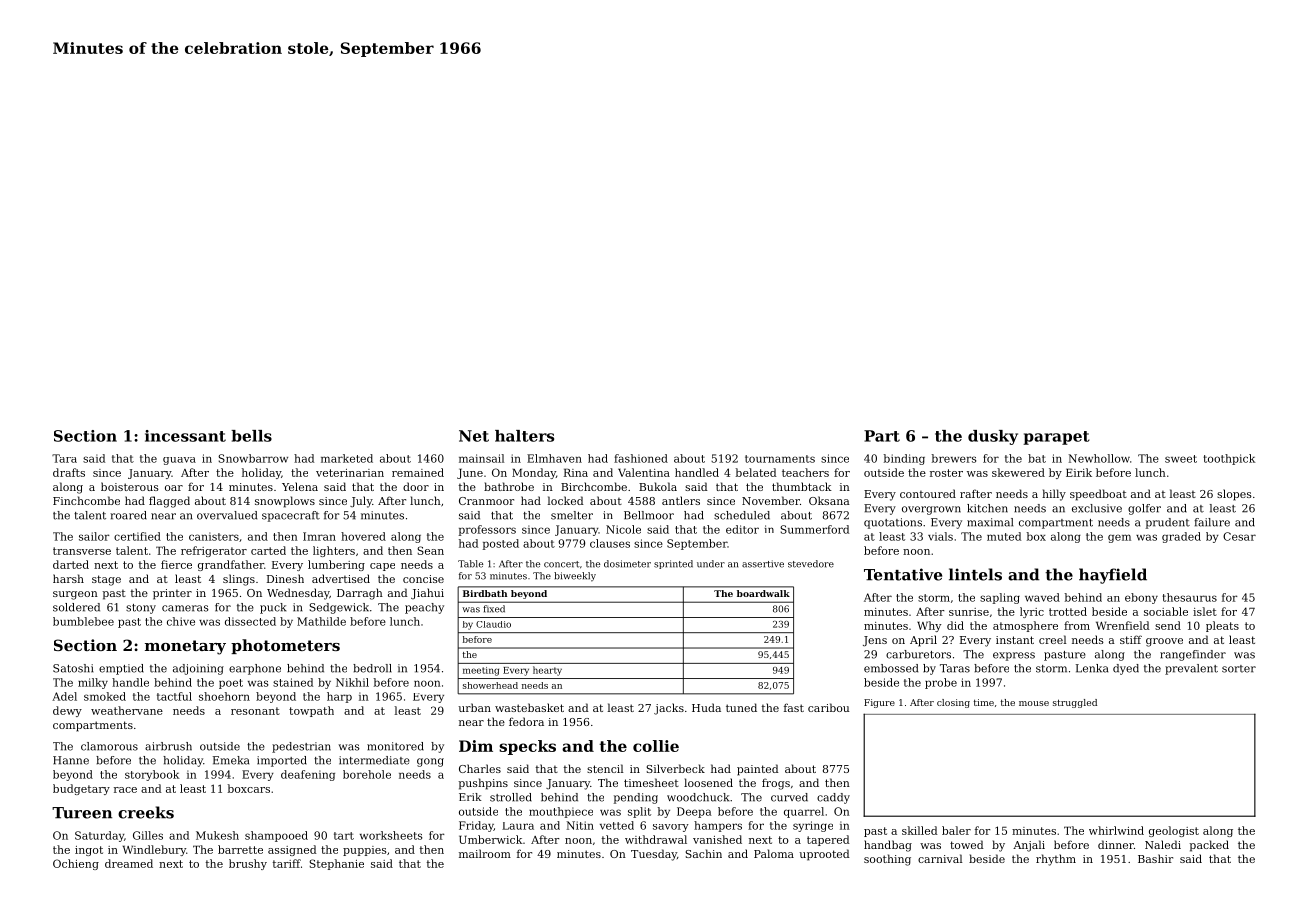 This page has width=1308, height=924. What do you see at coordinates (524, 436) in the page?
I see `halters` at bounding box center [524, 436].
